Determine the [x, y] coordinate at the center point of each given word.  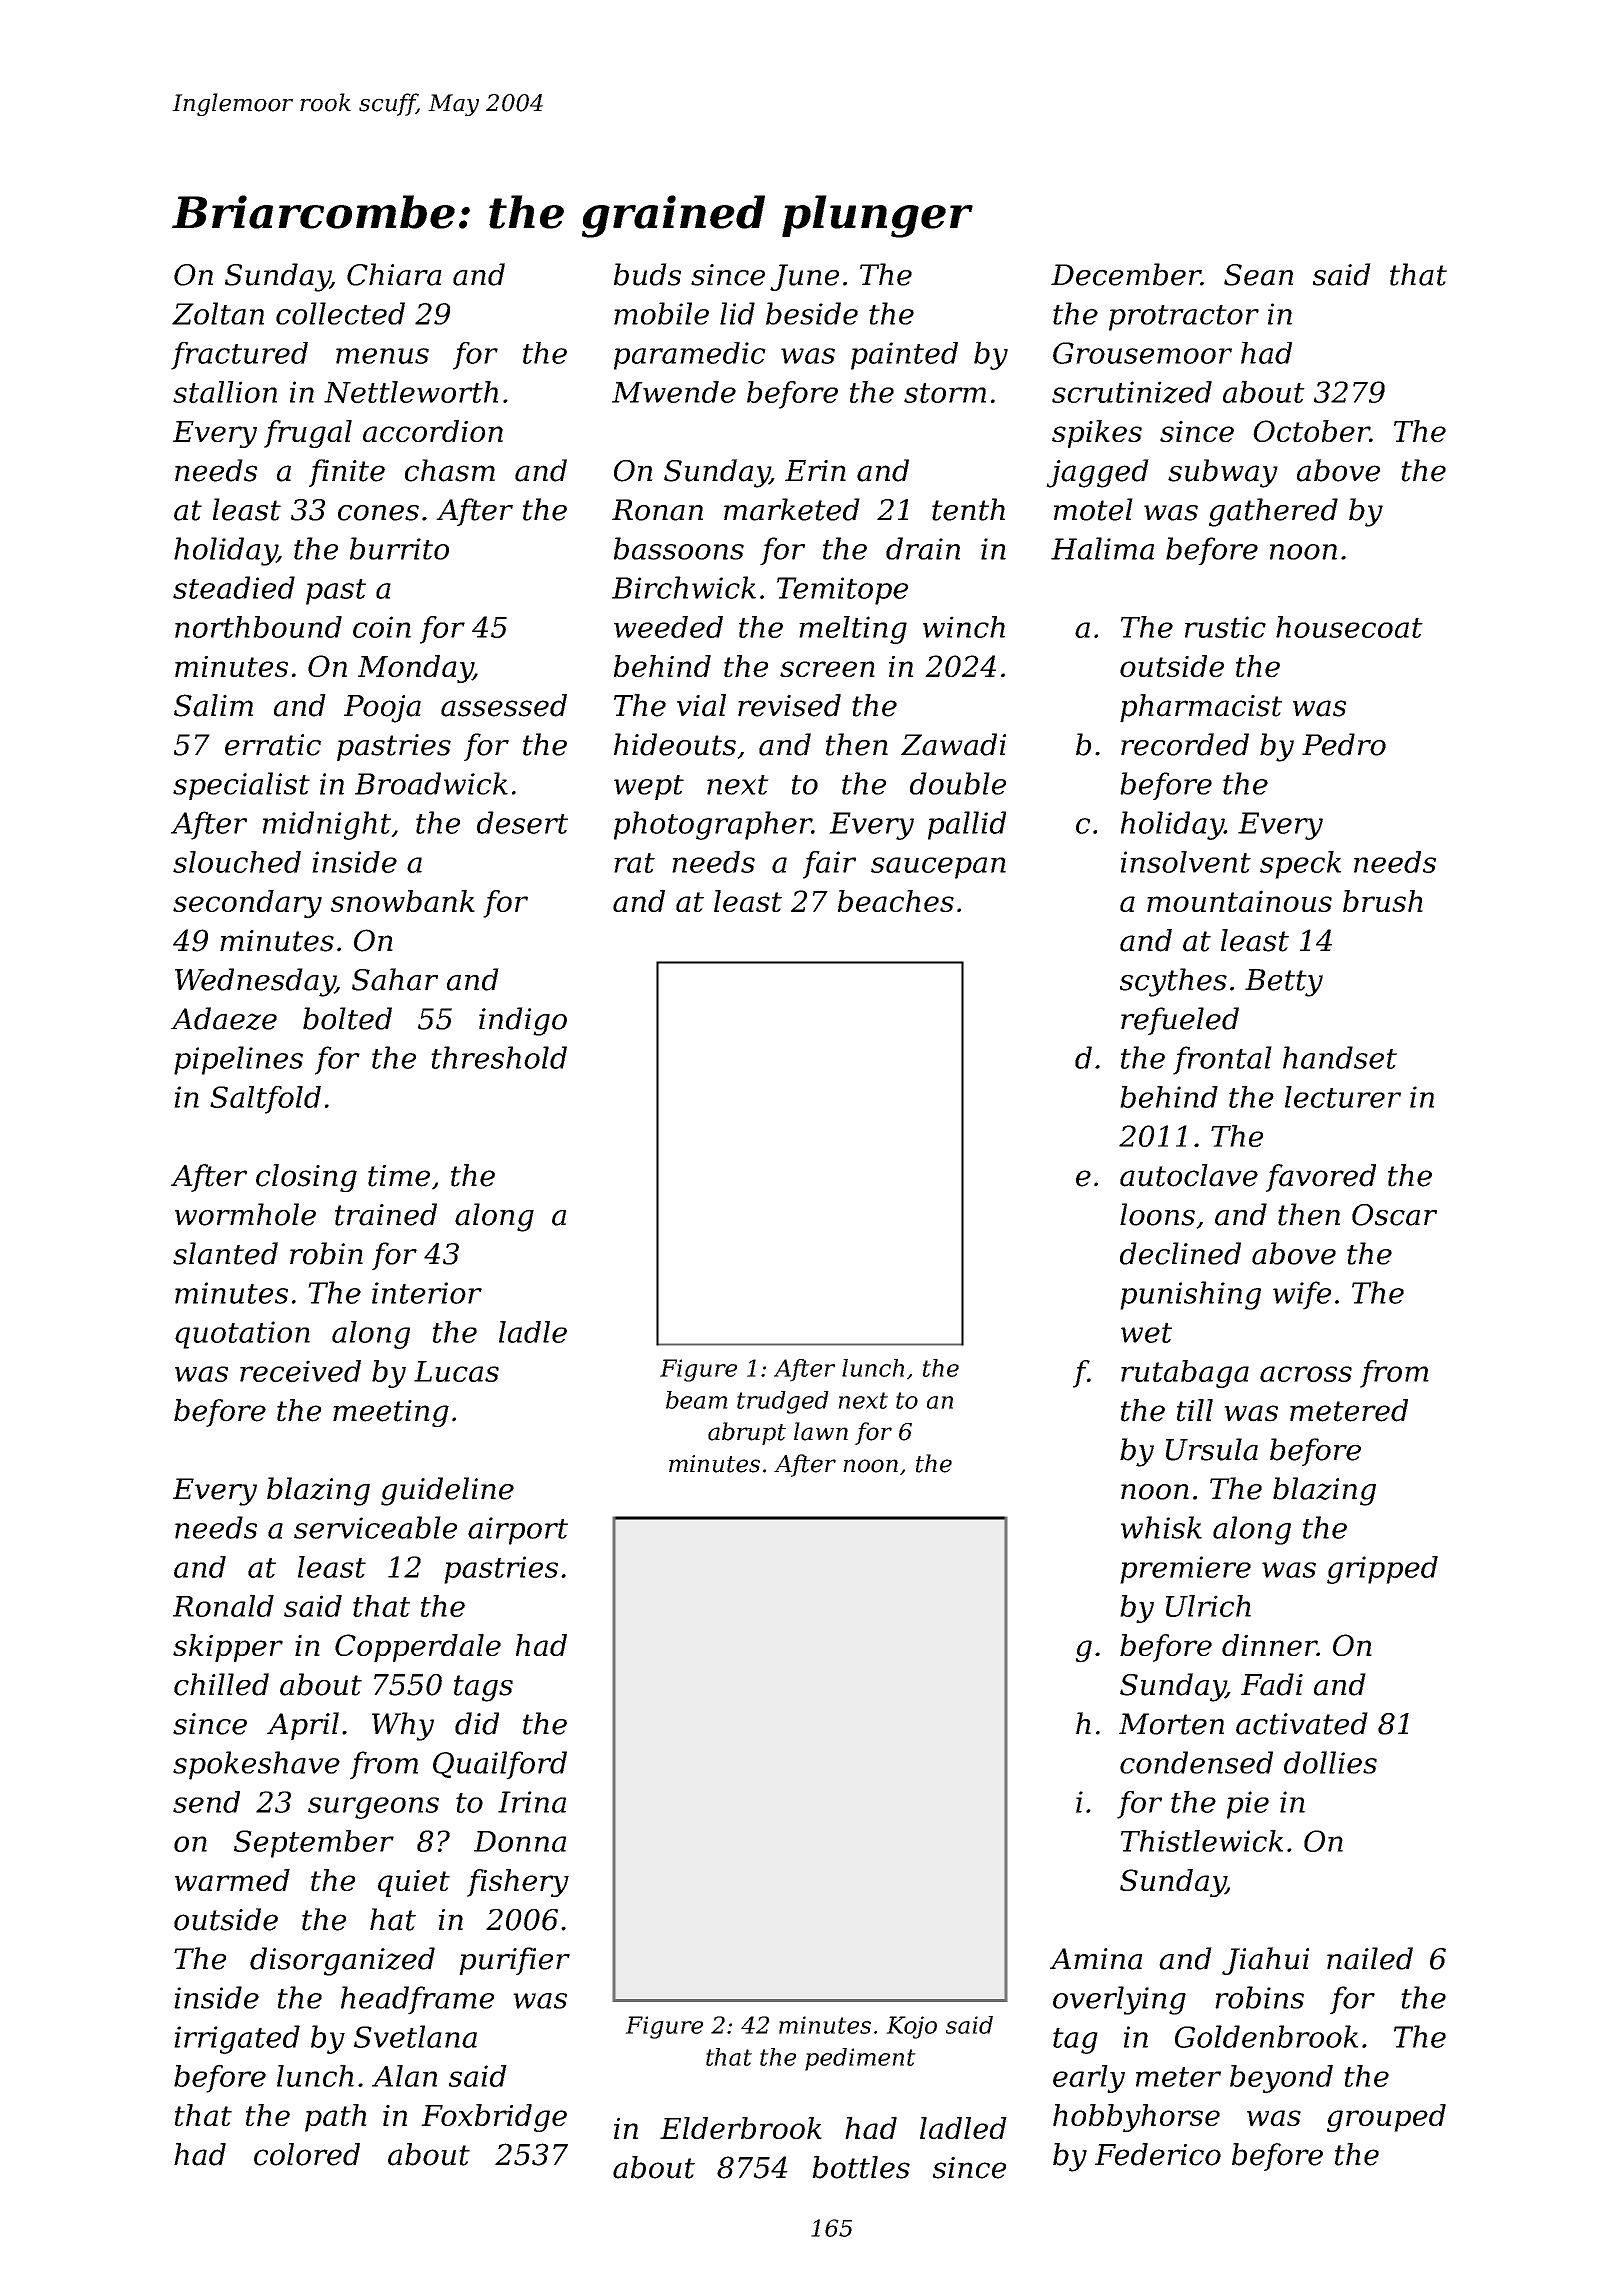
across [1306, 1374]
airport [518, 1531]
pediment [860, 2059]
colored [307, 2154]
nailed [1370, 1958]
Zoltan [218, 313]
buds [647, 274]
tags [483, 1688]
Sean [1258, 275]
